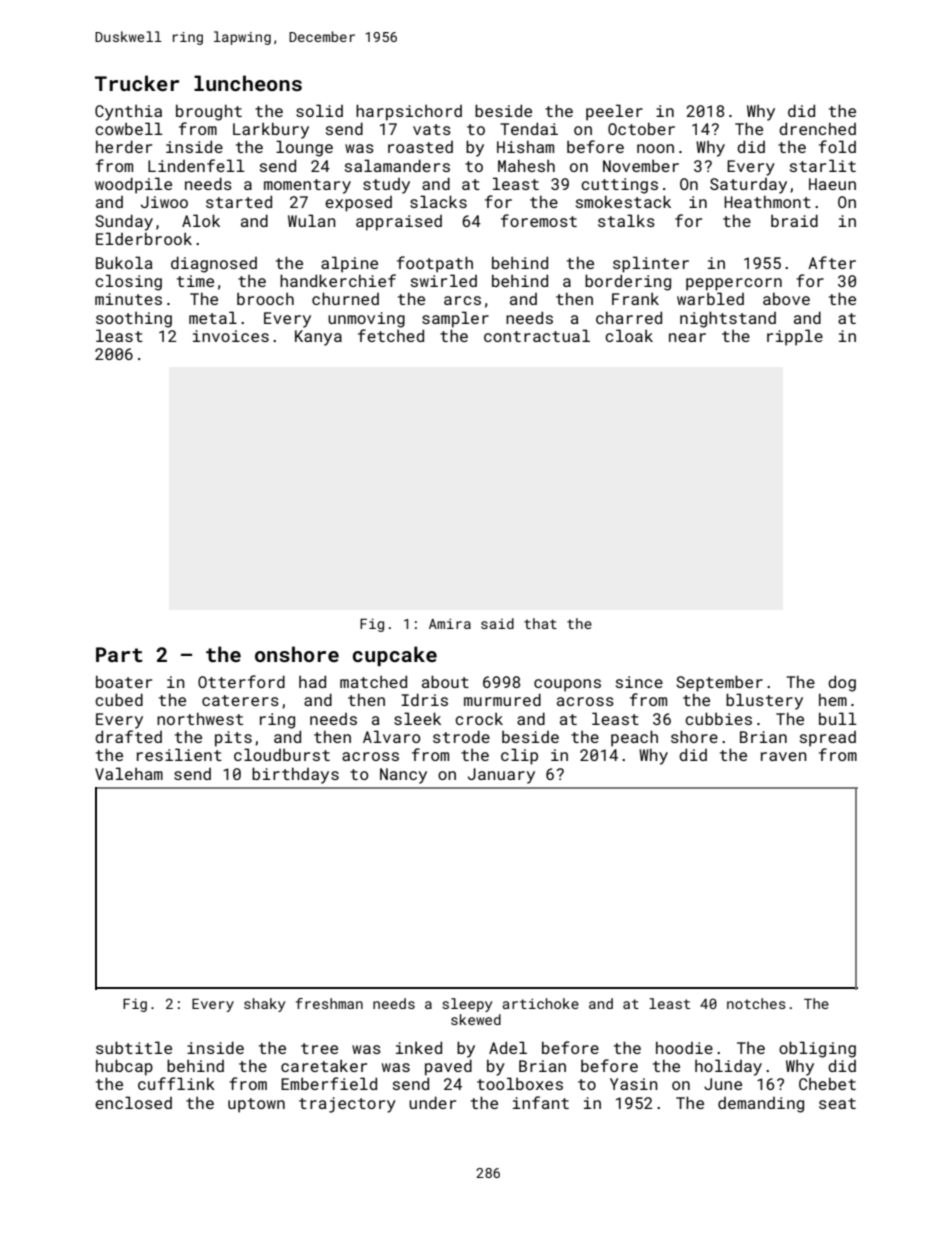 The width and height of the page is (952, 1233). Describe the element at coordinates (358, 204) in the page. I see `exposed` at that location.
